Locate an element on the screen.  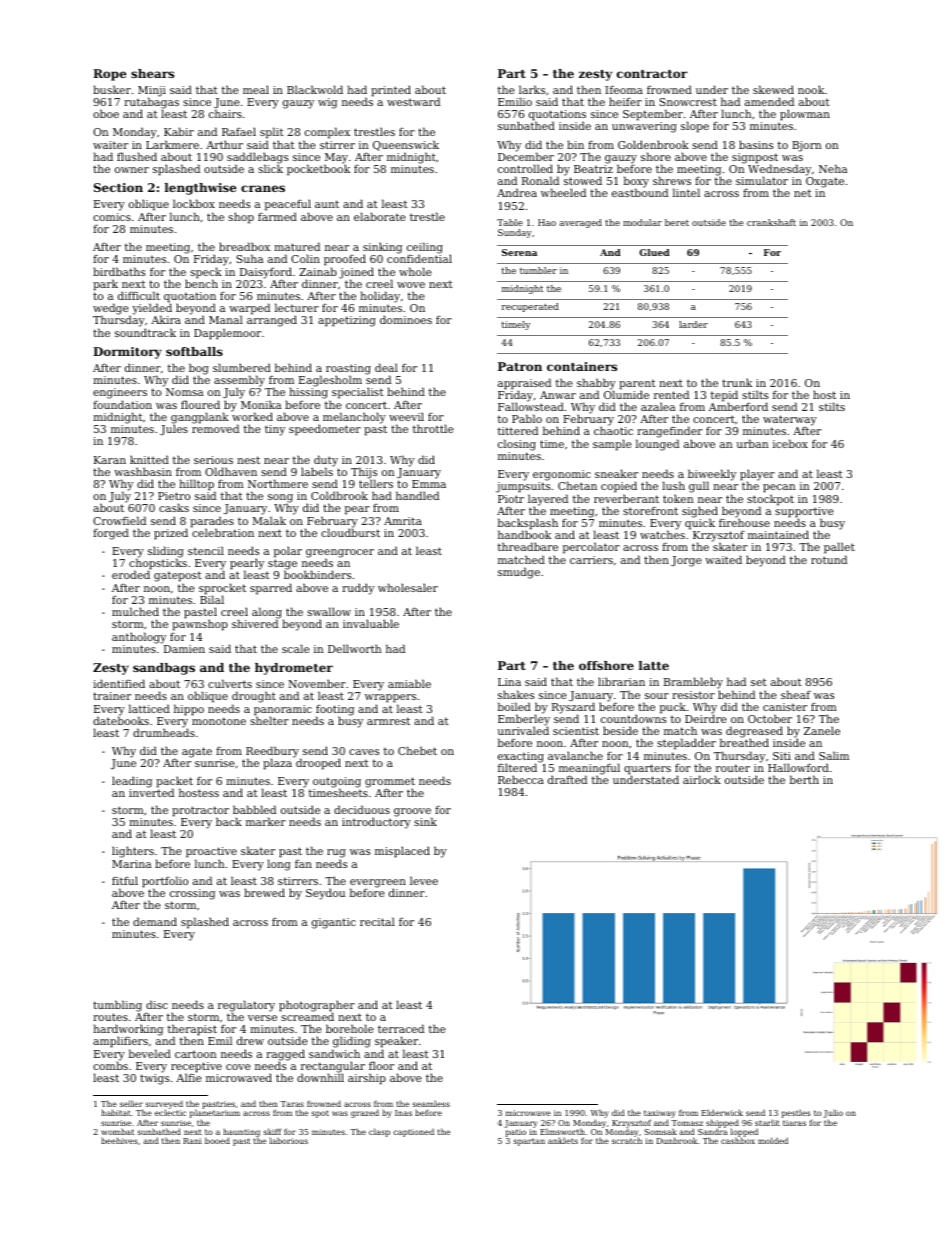
levee is located at coordinates (424, 880).
